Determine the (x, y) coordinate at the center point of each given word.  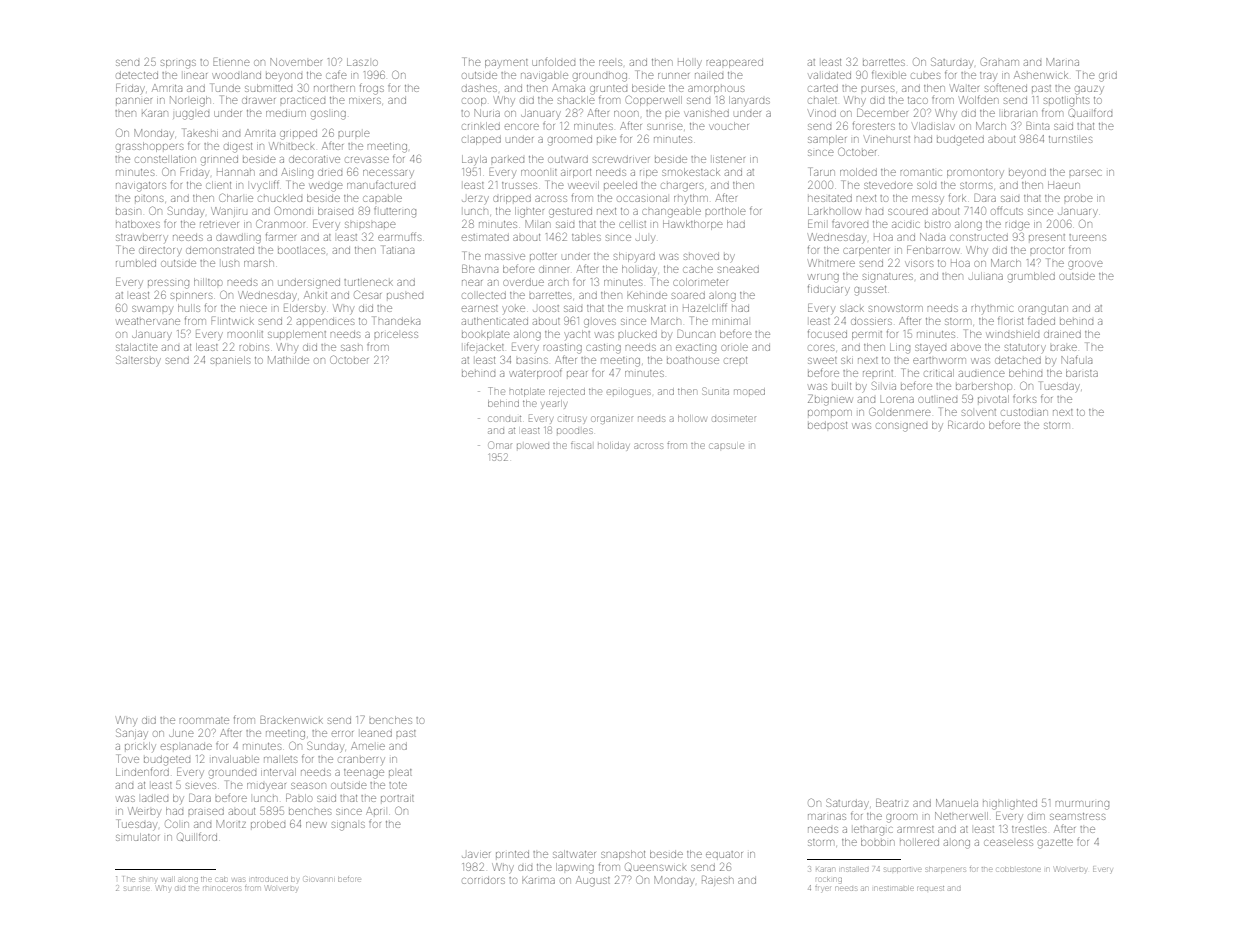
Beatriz (892, 803)
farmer (281, 236)
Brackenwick (291, 720)
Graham (1000, 61)
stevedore (888, 185)
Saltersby (138, 359)
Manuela (957, 803)
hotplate (527, 392)
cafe (336, 74)
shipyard (634, 257)
